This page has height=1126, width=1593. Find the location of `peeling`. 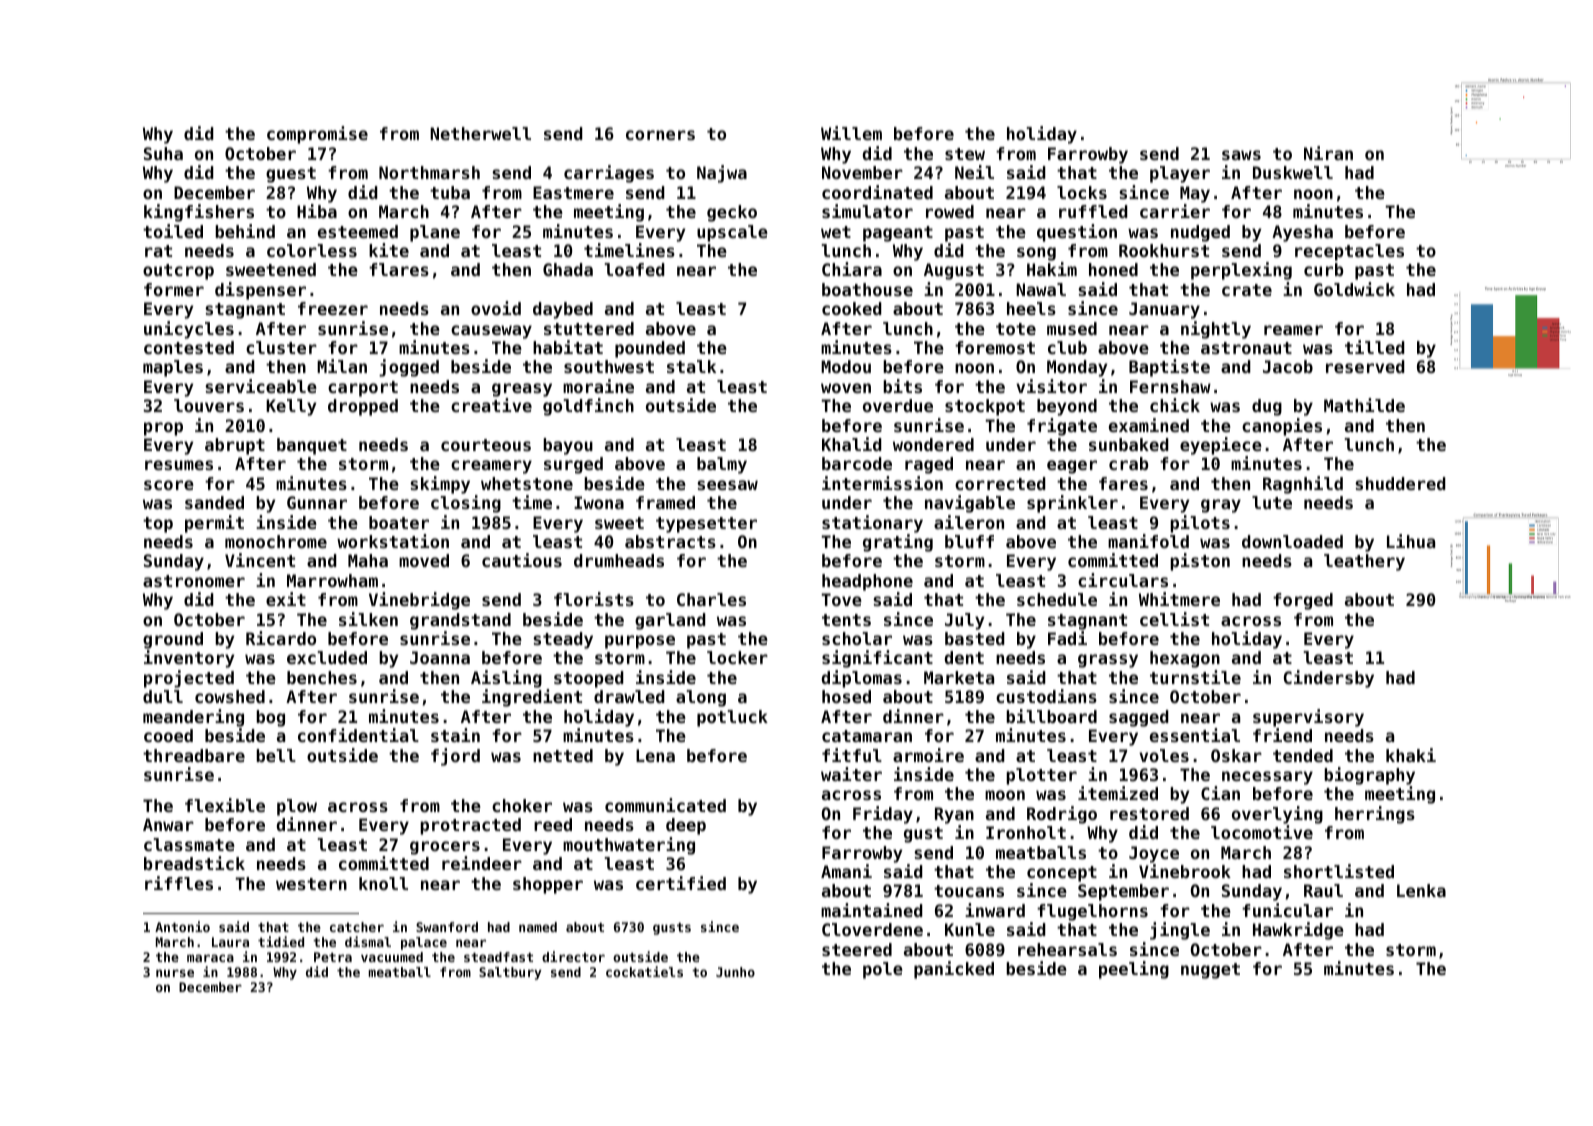

peeling is located at coordinates (1134, 970).
